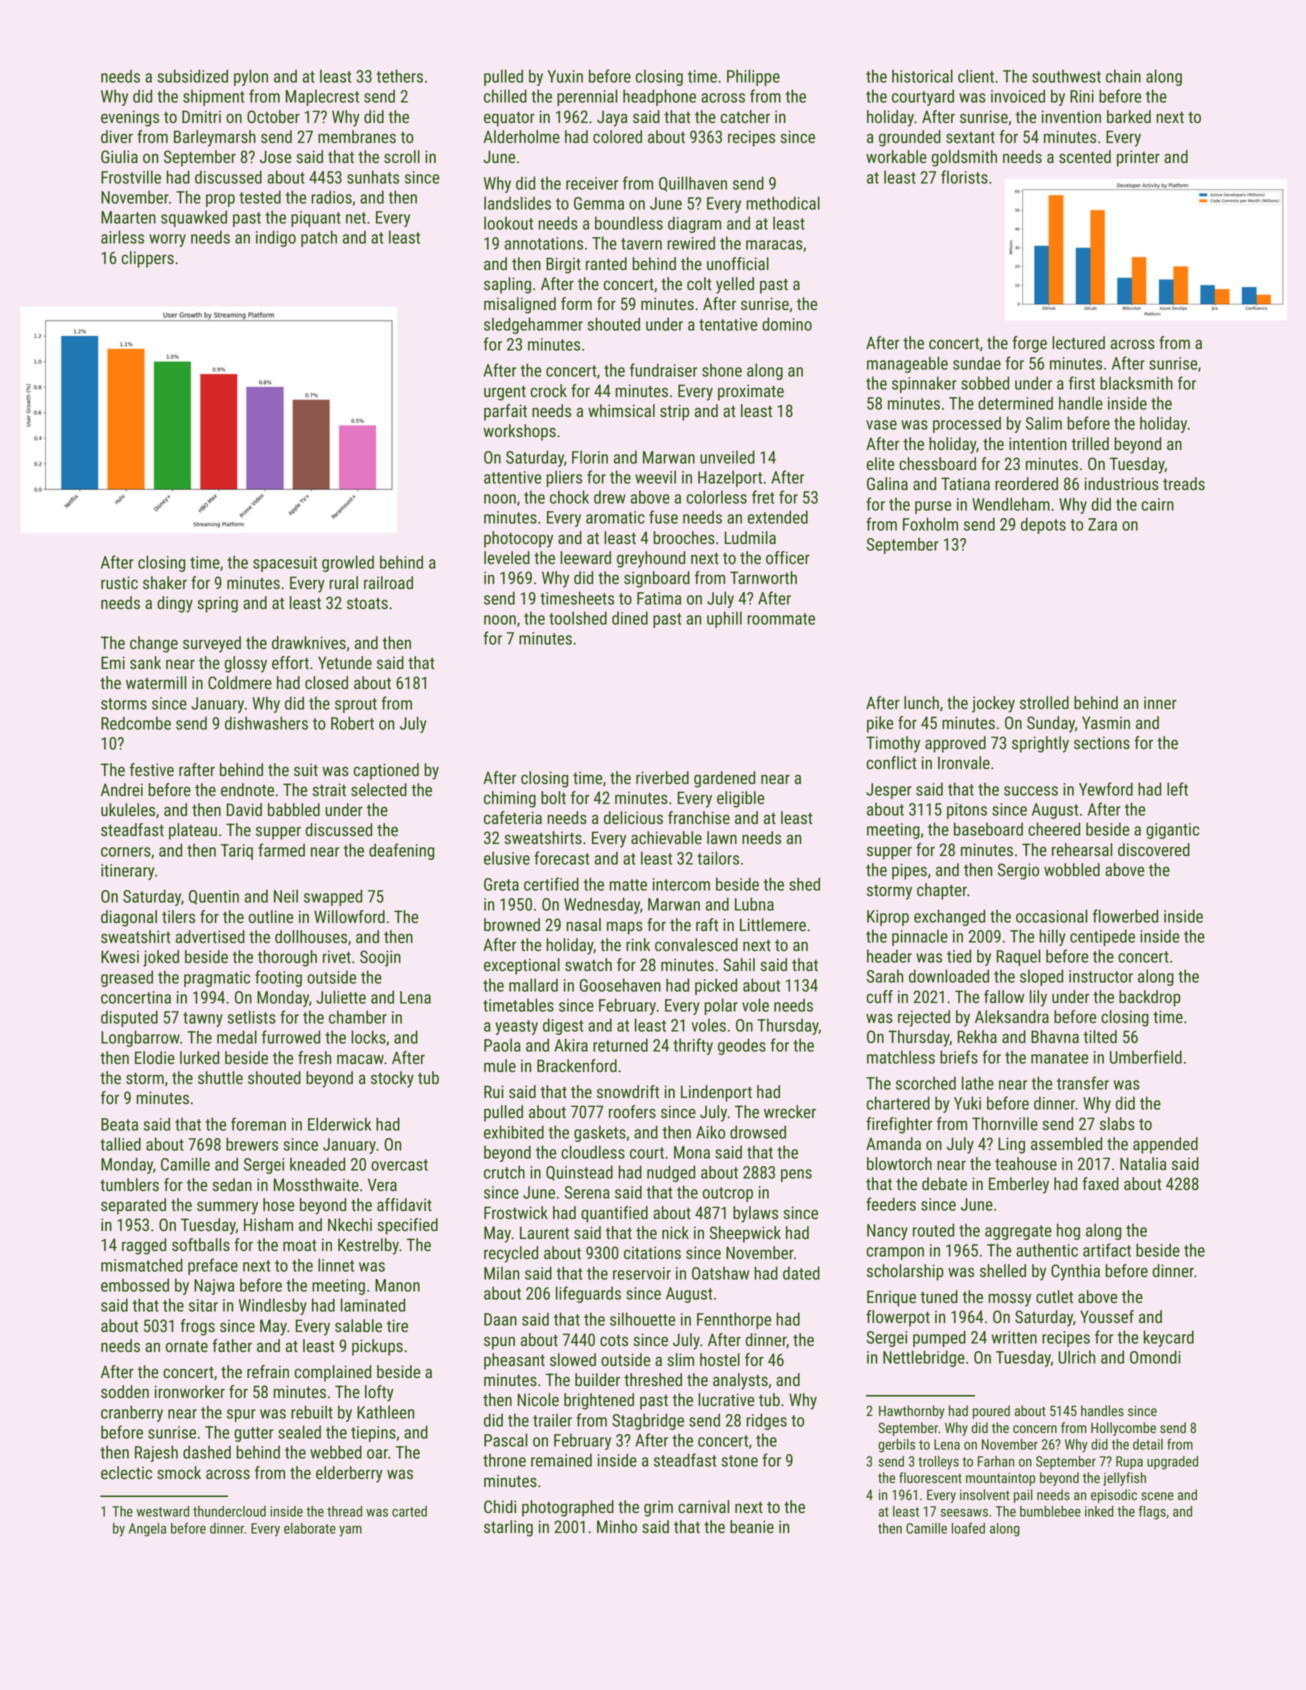  I want to click on loafed, so click(968, 1528).
